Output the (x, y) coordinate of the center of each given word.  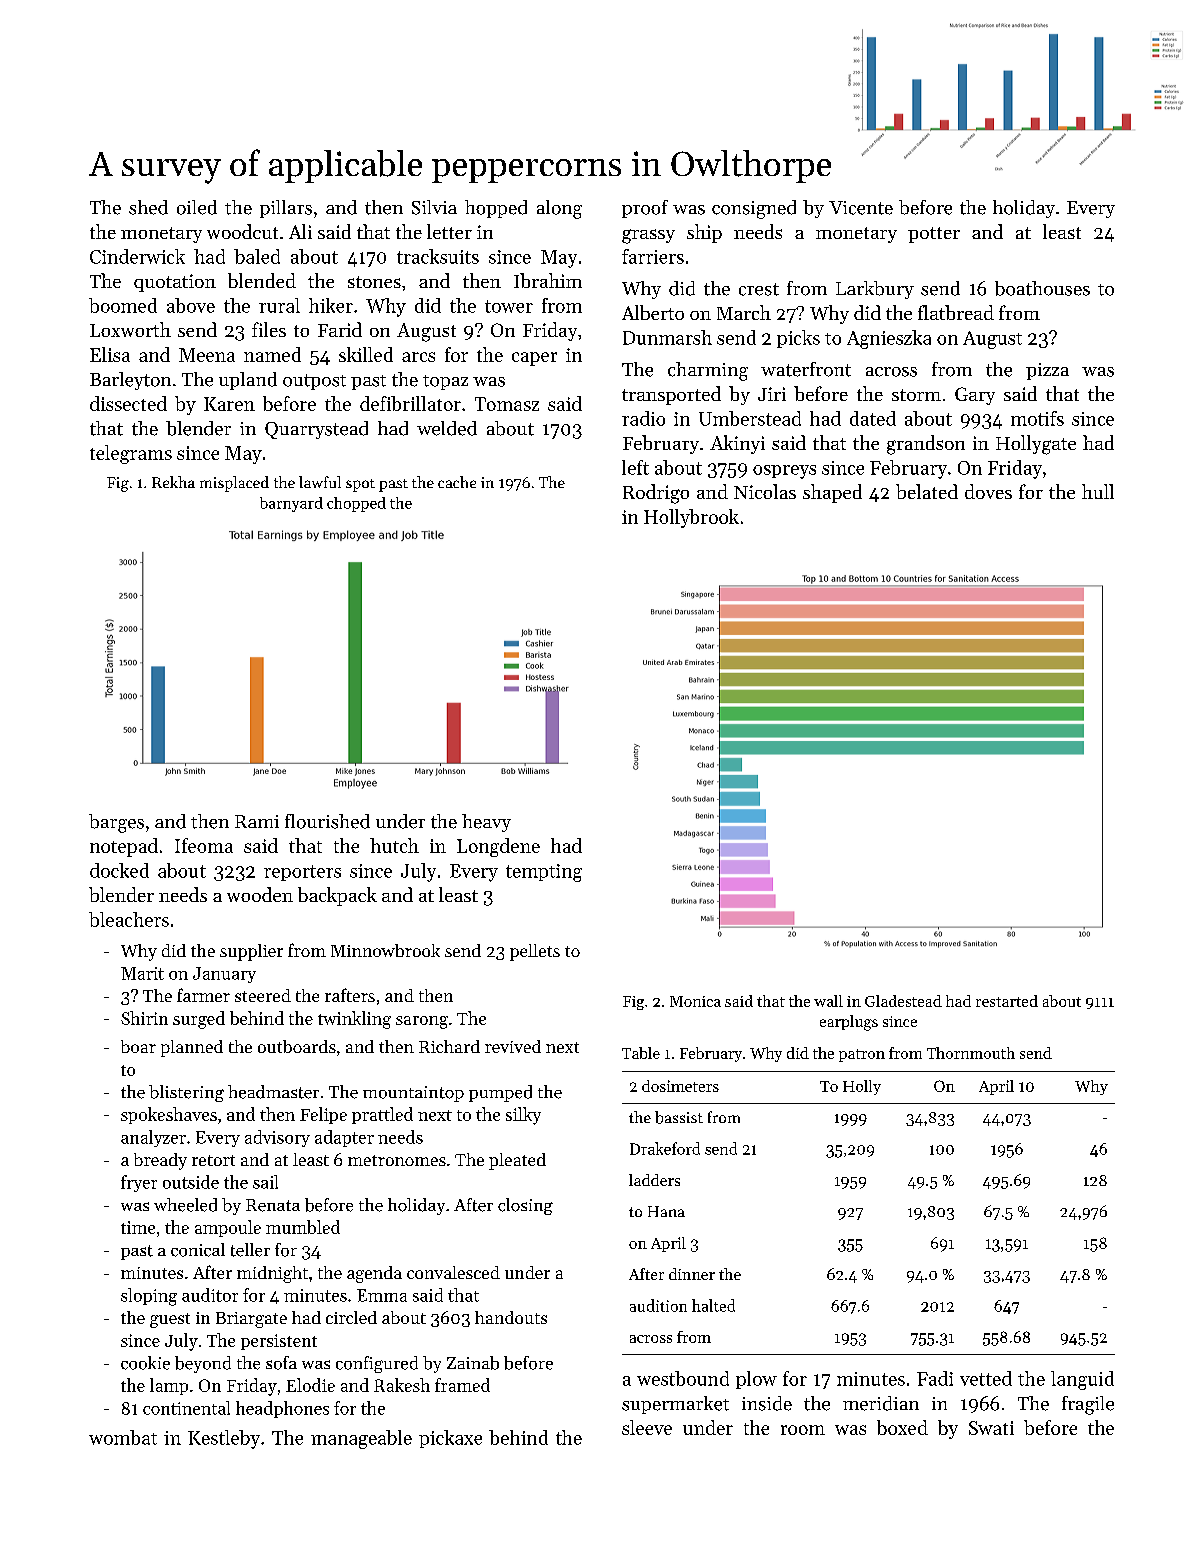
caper (534, 359)
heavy (486, 823)
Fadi (935, 1378)
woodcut (242, 231)
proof (645, 209)
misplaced (234, 484)
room (803, 1430)
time (138, 1227)
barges (116, 823)
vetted (986, 1378)
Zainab (473, 1363)
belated (927, 491)
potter (934, 235)
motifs (1037, 418)
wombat (123, 1437)
